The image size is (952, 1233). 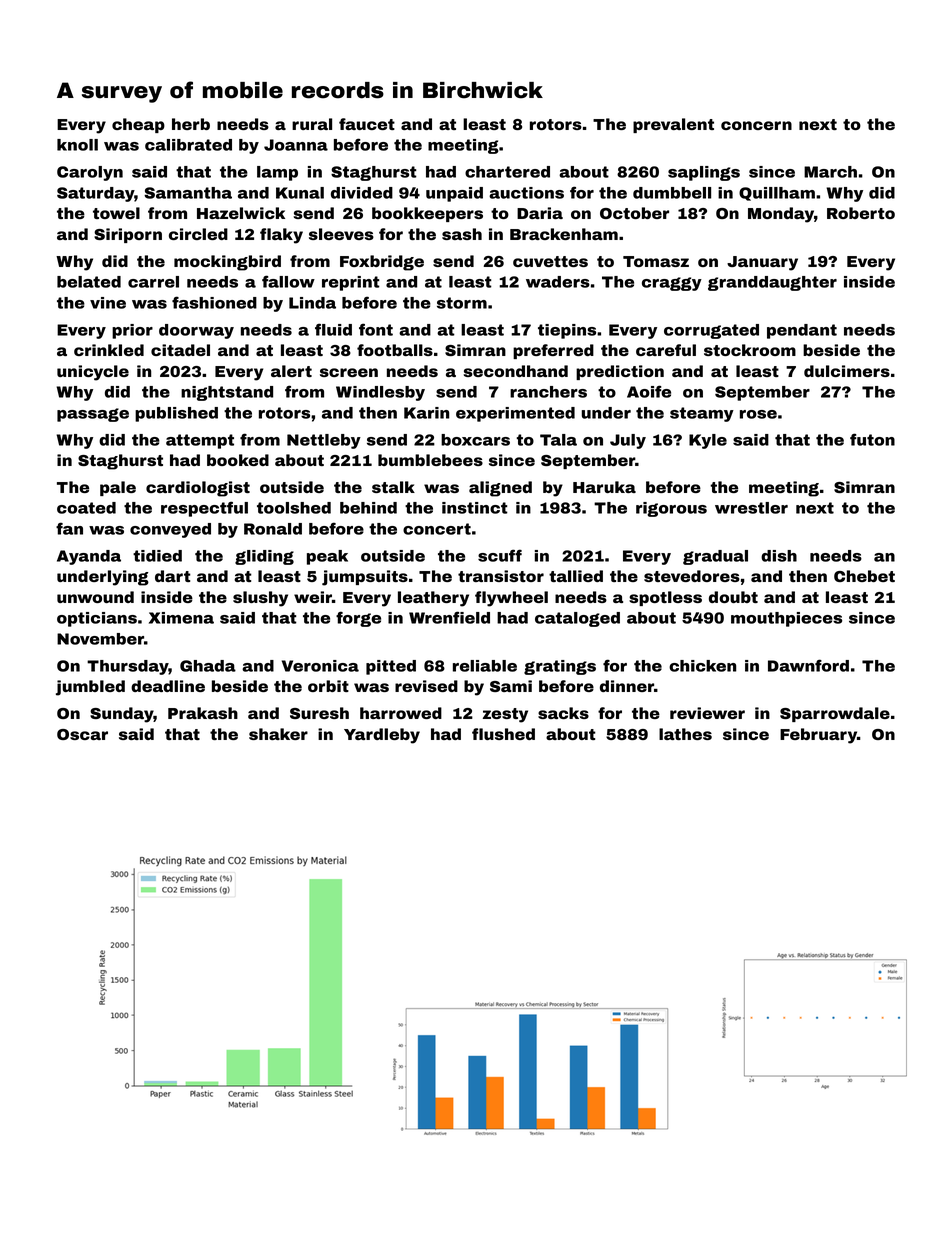 What do you see at coordinates (77, 145) in the page?
I see `knoll` at bounding box center [77, 145].
